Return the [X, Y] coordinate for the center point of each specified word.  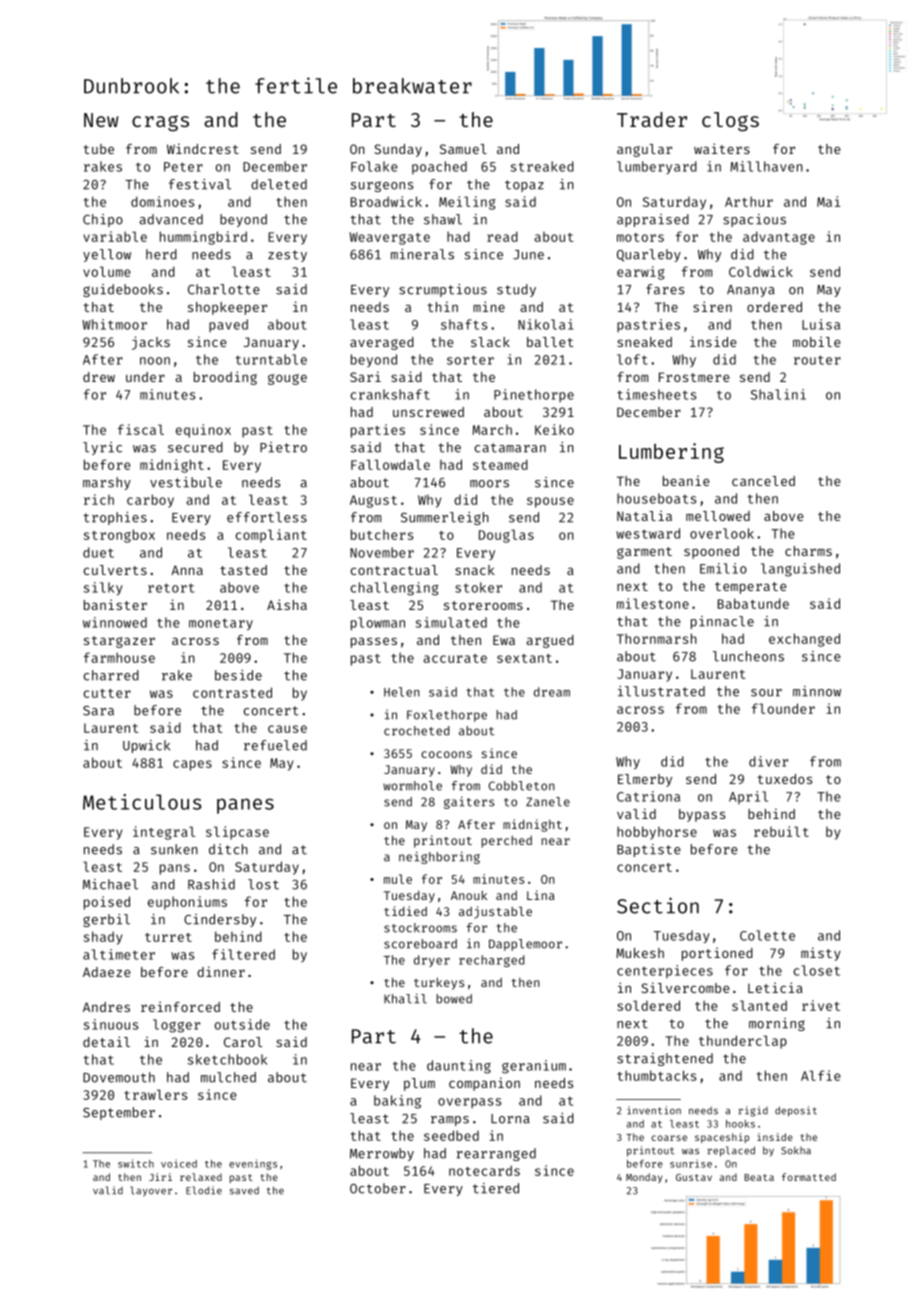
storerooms [483, 605]
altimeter [119, 954]
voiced [179, 1164]
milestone [653, 603]
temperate [751, 588]
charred [111, 675]
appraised [653, 220]
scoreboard [420, 944]
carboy [150, 501]
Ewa [504, 640]
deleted [279, 184]
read [502, 236]
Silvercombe [685, 987]
